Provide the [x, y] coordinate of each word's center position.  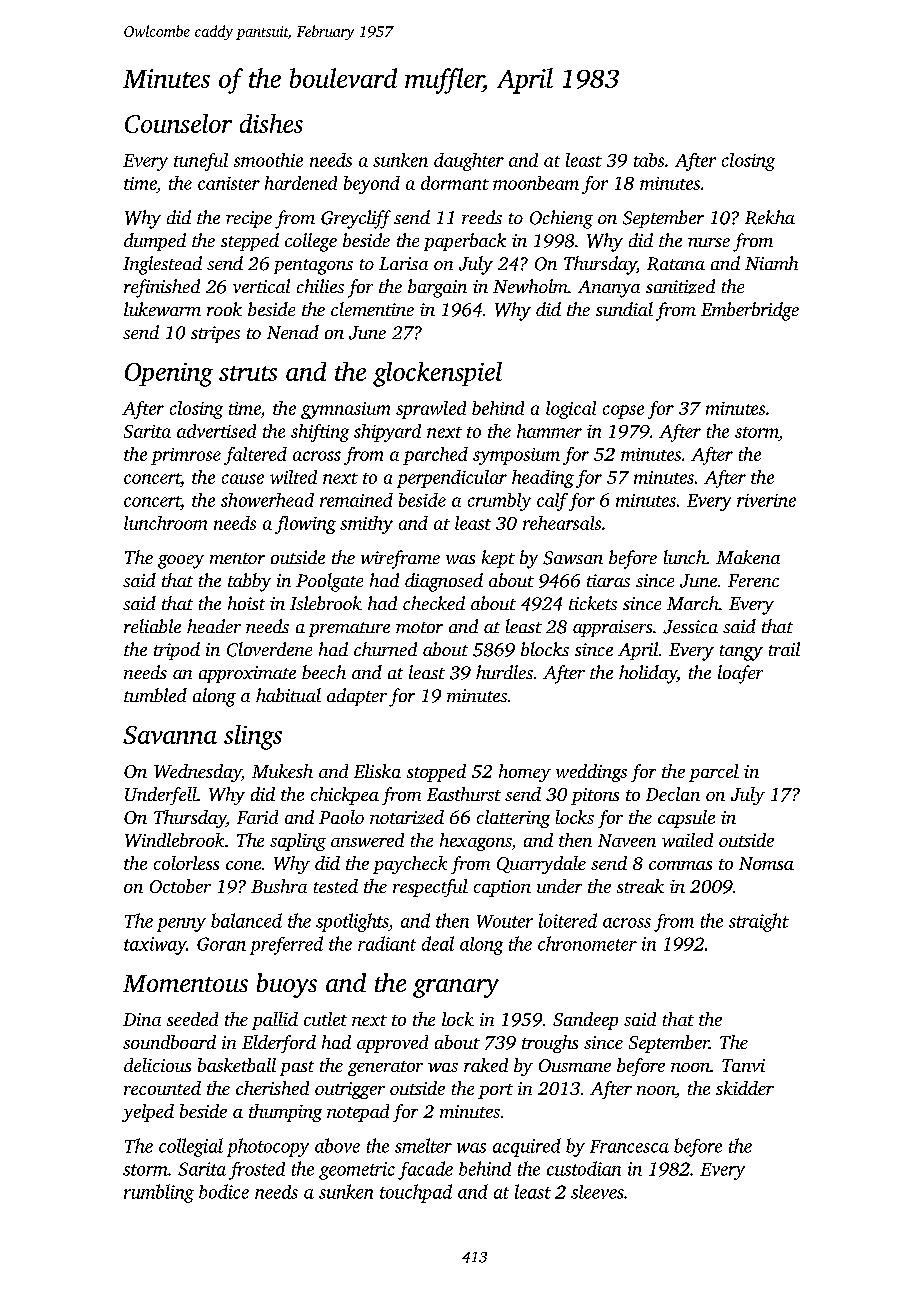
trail [784, 649]
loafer [740, 674]
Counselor [178, 123]
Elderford [279, 1044]
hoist [246, 603]
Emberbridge [750, 311]
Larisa [403, 263]
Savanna [170, 735]
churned [385, 649]
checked [434, 603]
